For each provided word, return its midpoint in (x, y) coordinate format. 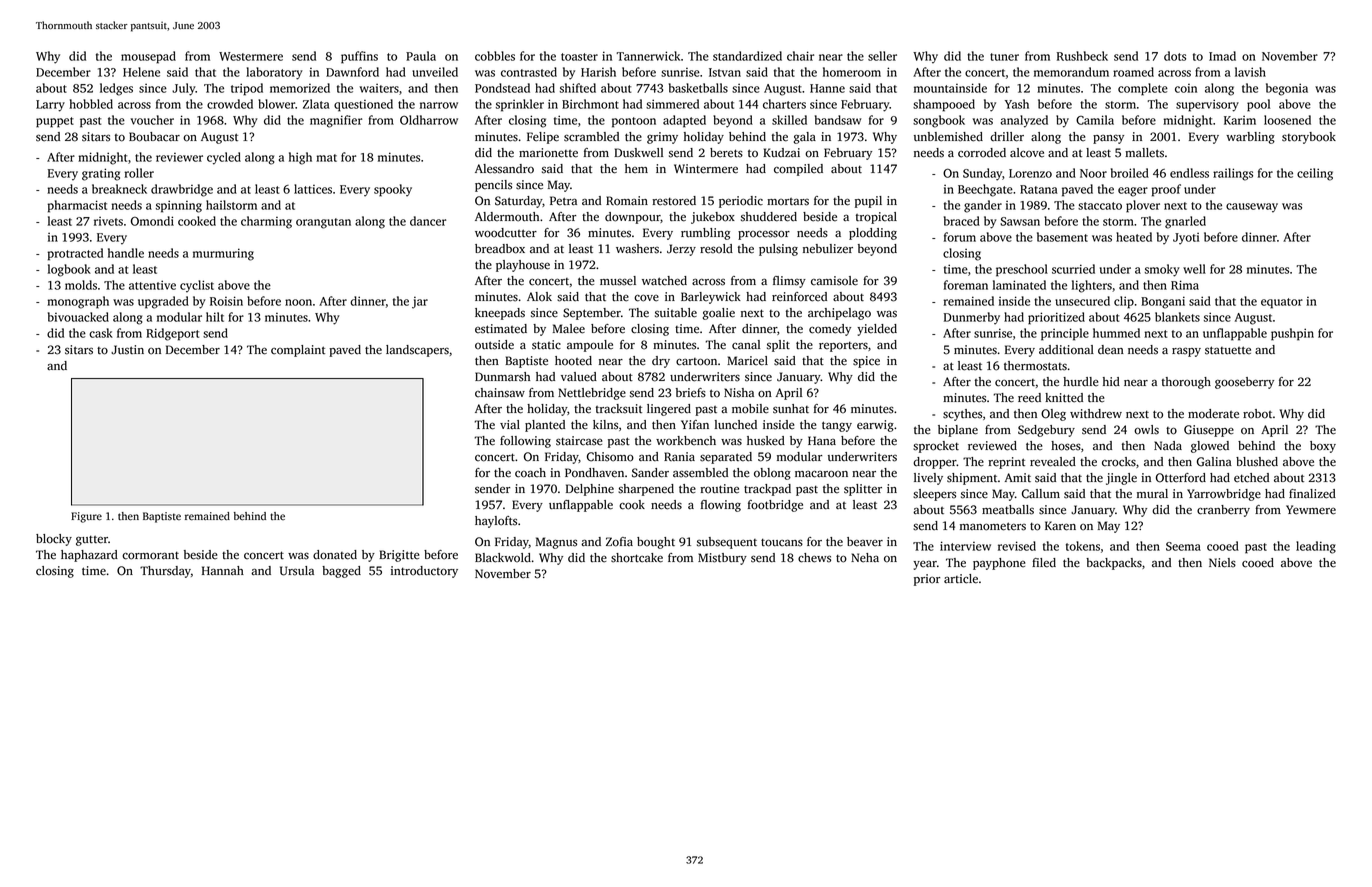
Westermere (251, 56)
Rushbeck (1082, 56)
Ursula (297, 571)
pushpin (1292, 334)
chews (814, 558)
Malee (569, 329)
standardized (747, 56)
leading (1316, 547)
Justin (127, 350)
